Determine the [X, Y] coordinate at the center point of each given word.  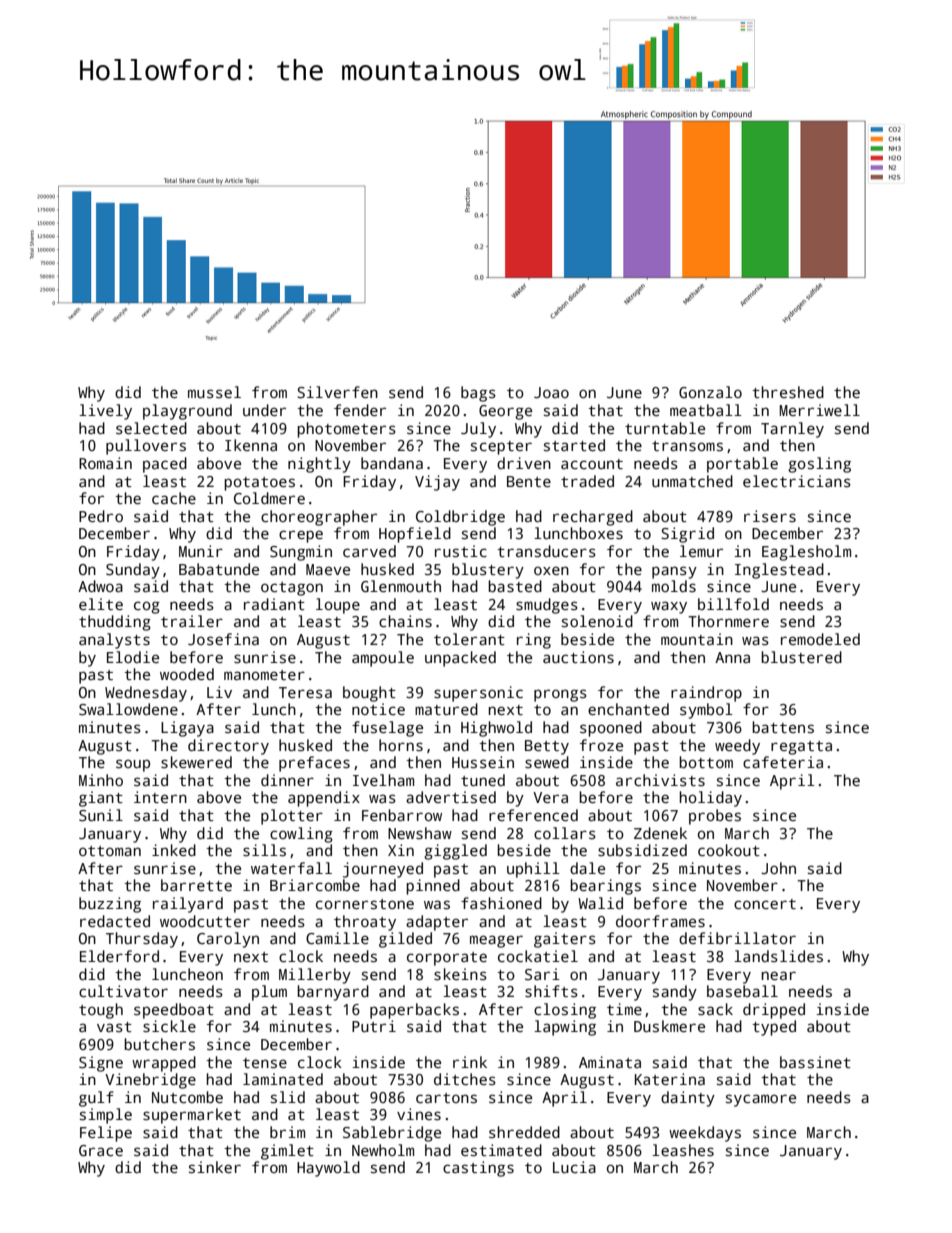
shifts [551, 991]
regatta [801, 748]
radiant [274, 604]
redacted [115, 921]
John [778, 868]
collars [565, 833]
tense [265, 1063]
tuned [483, 780]
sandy [675, 993]
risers [770, 516]
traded [587, 481]
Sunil [101, 815]
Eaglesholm [806, 553]
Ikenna [251, 445]
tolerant [469, 639]
